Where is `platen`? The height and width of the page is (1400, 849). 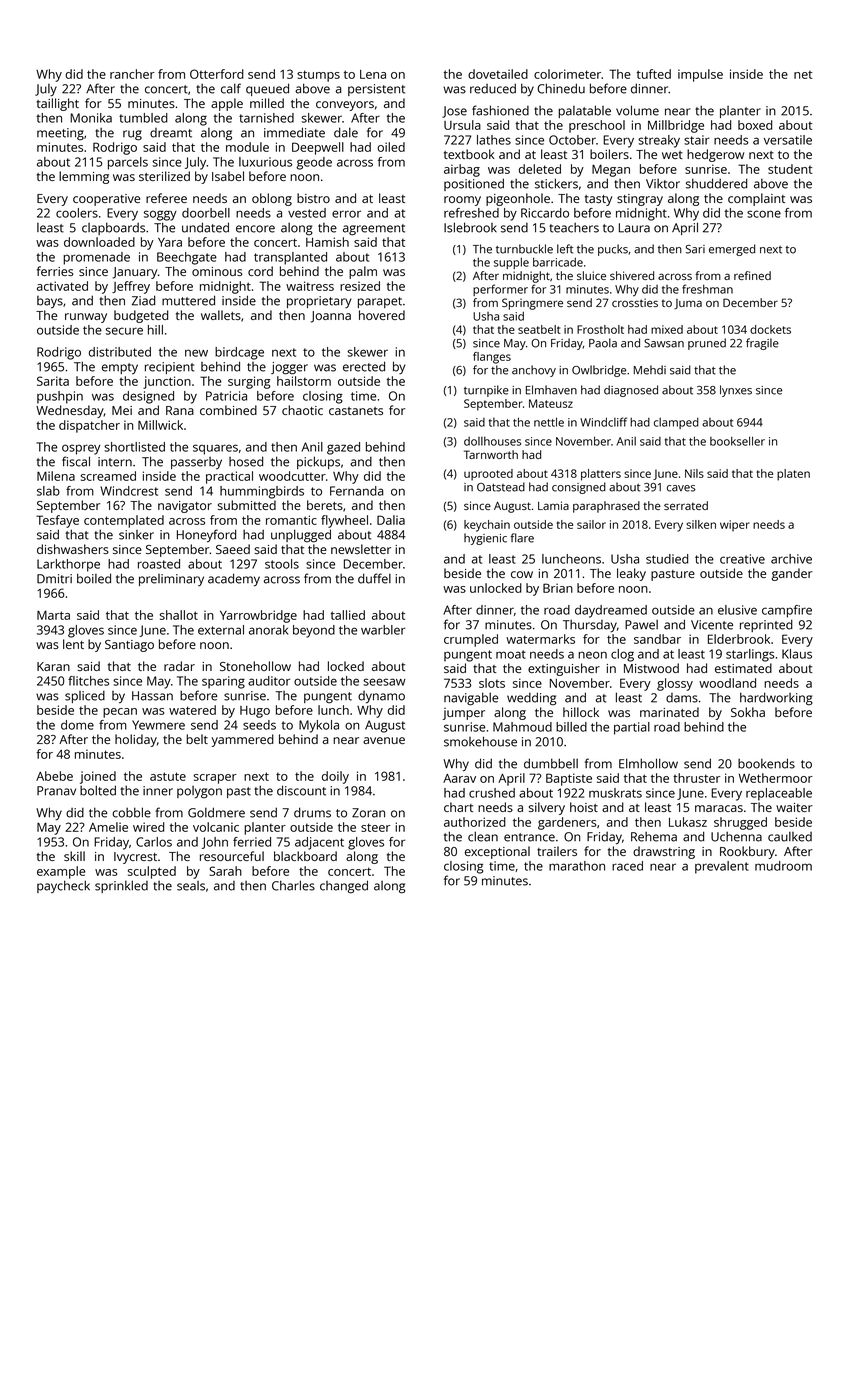
platen is located at coordinates (793, 475).
